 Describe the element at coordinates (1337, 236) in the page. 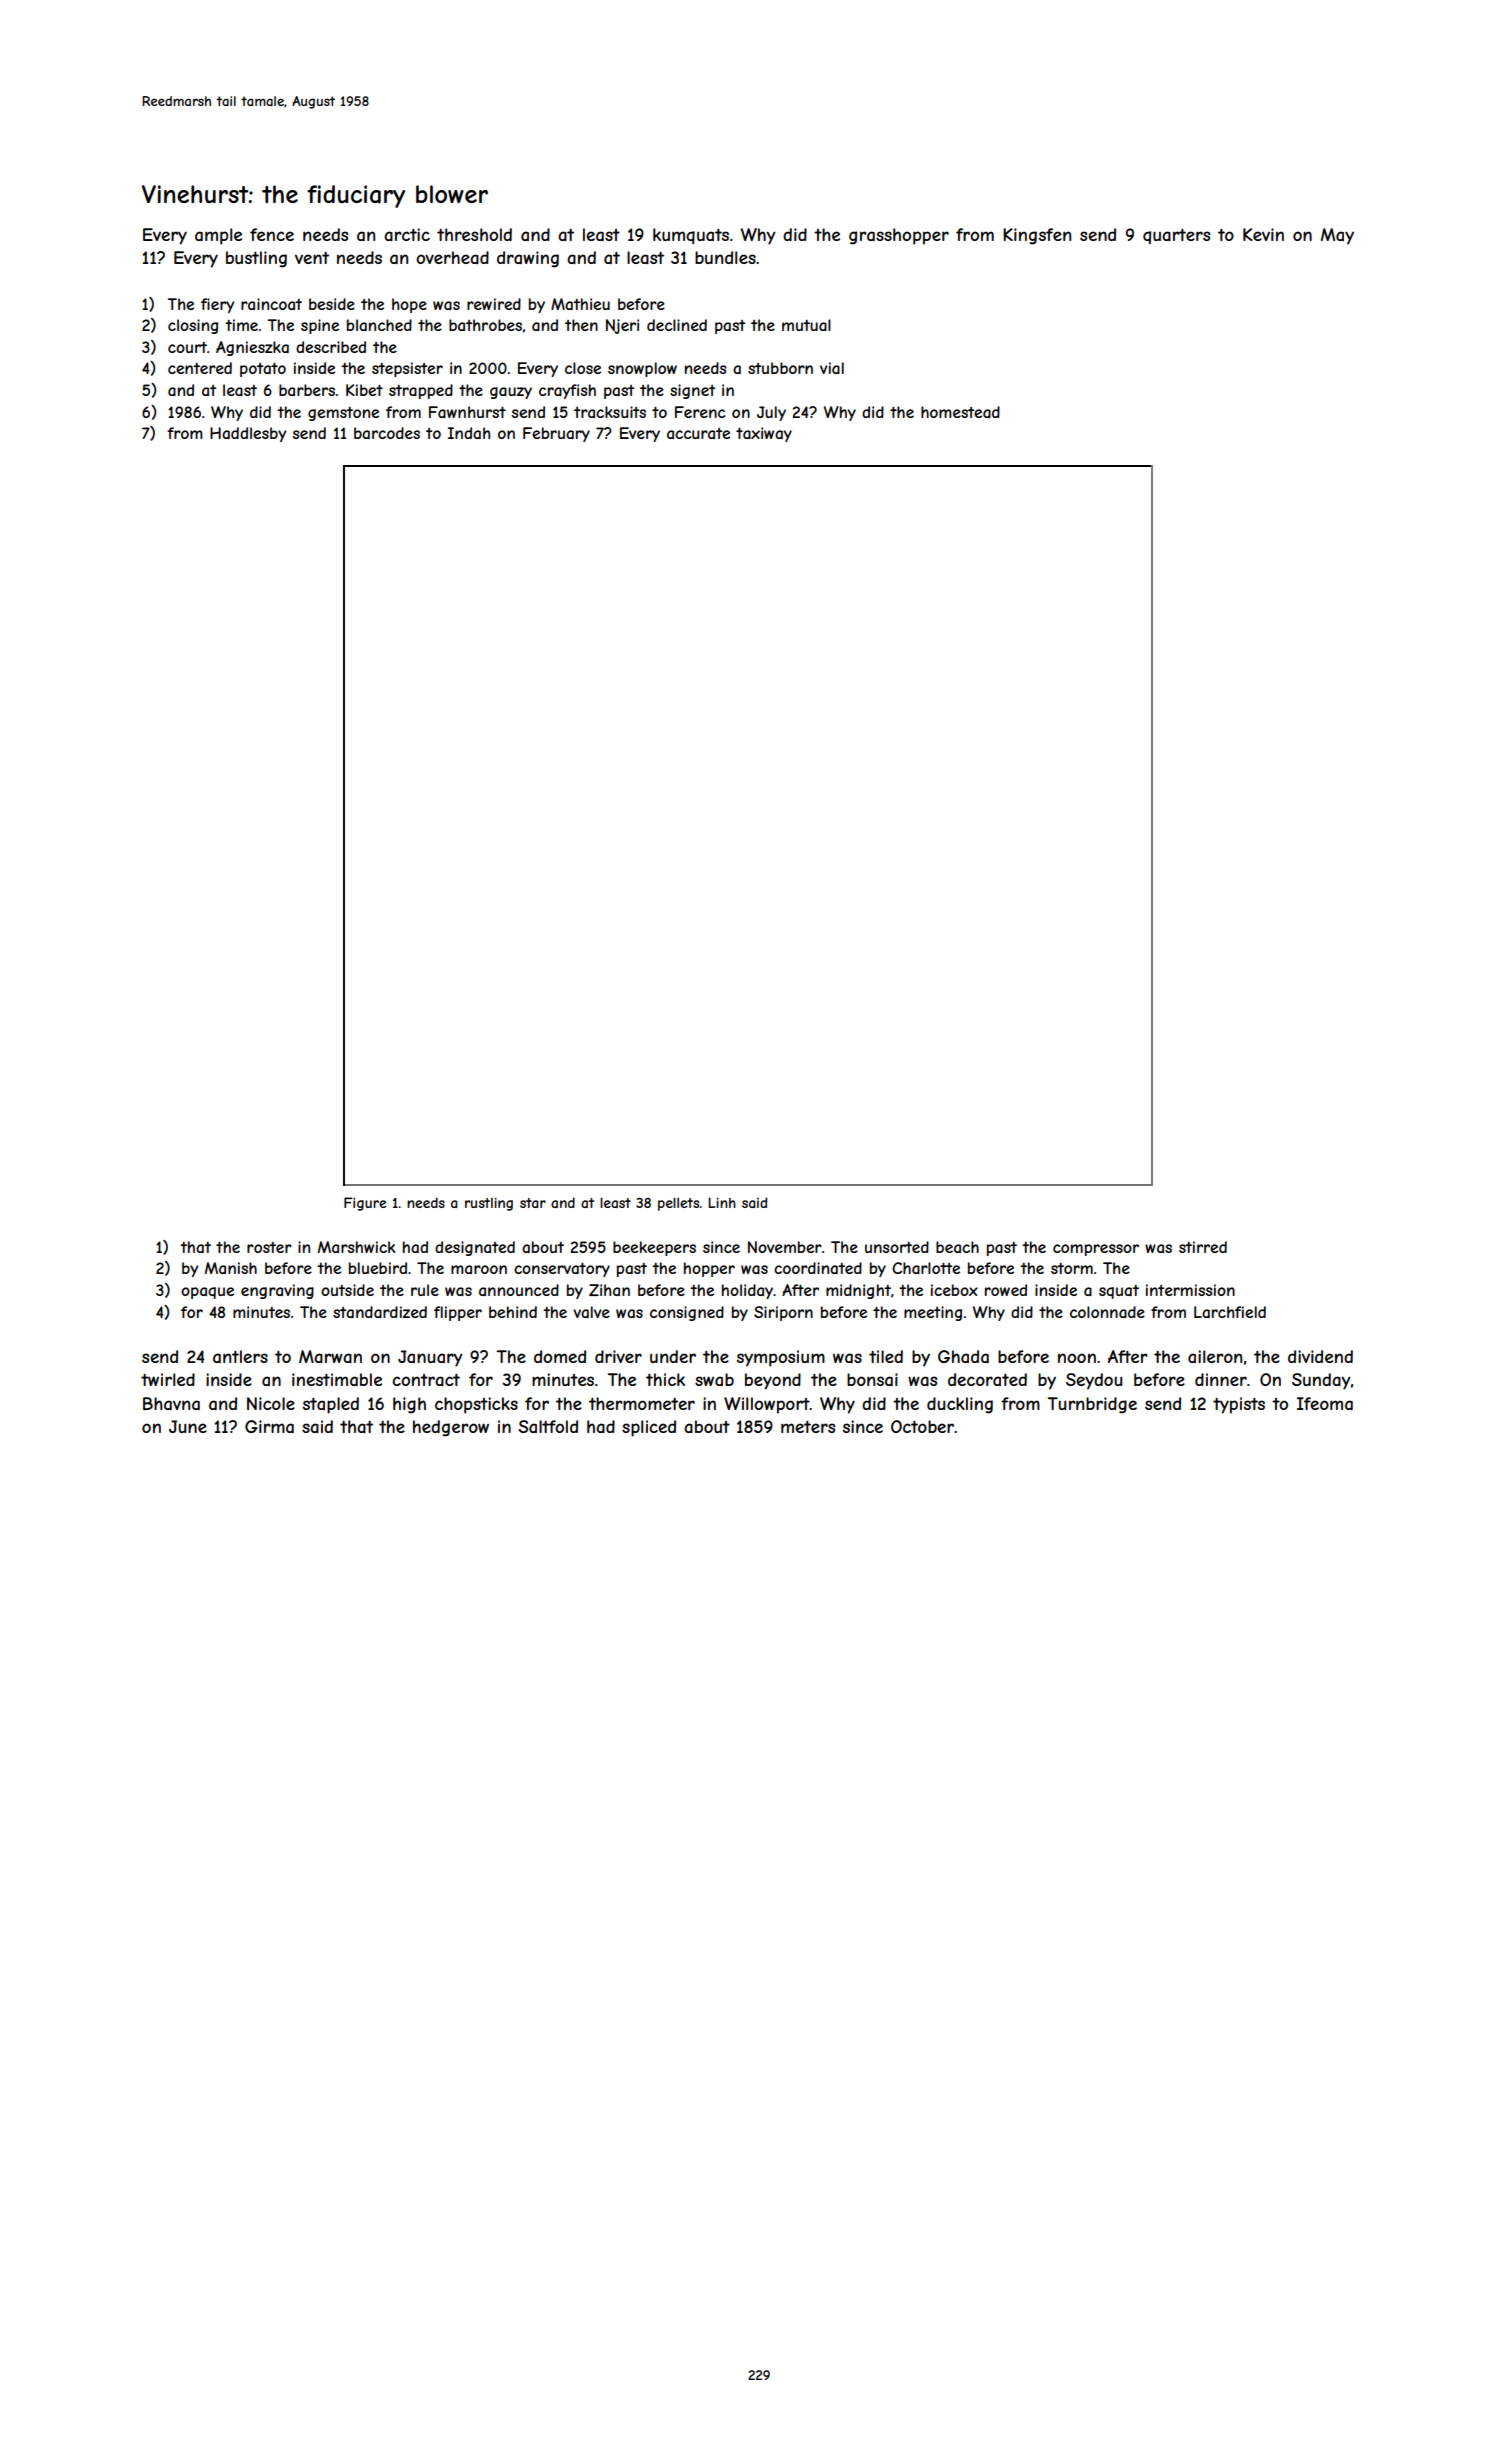

I see `May` at that location.
